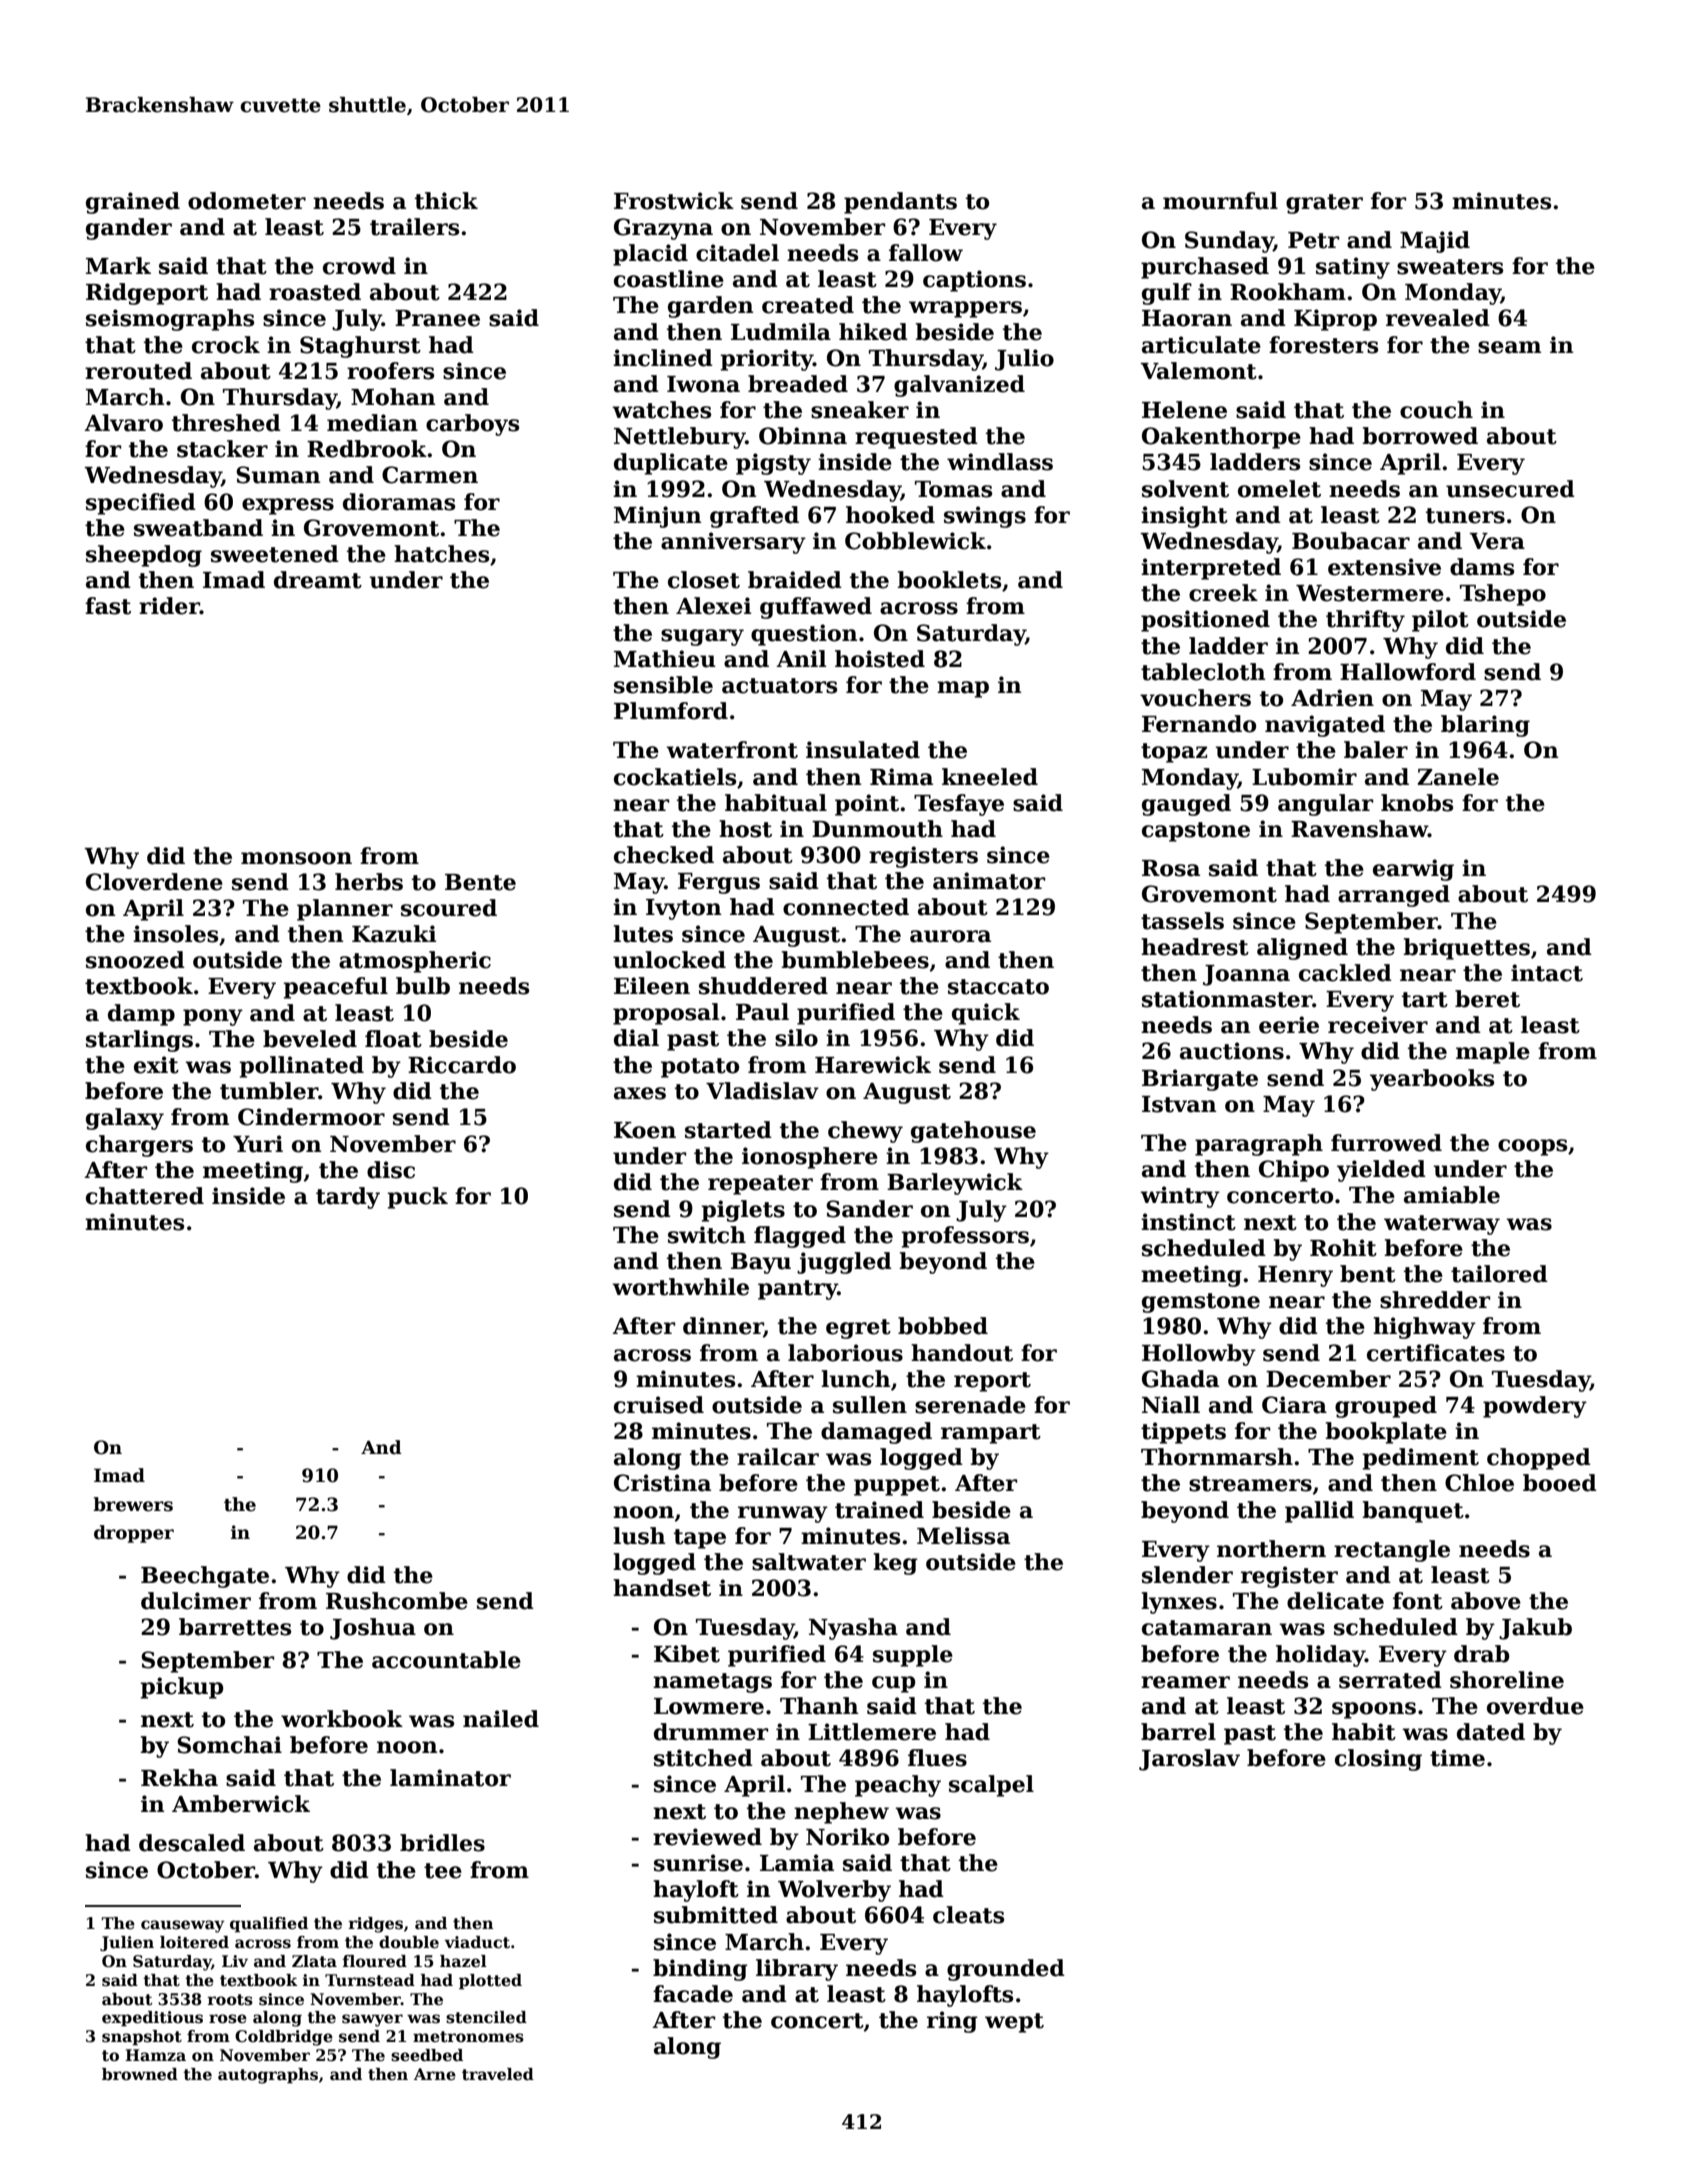 This screenshot has width=1683, height=2178. I want to click on grained, so click(133, 203).
